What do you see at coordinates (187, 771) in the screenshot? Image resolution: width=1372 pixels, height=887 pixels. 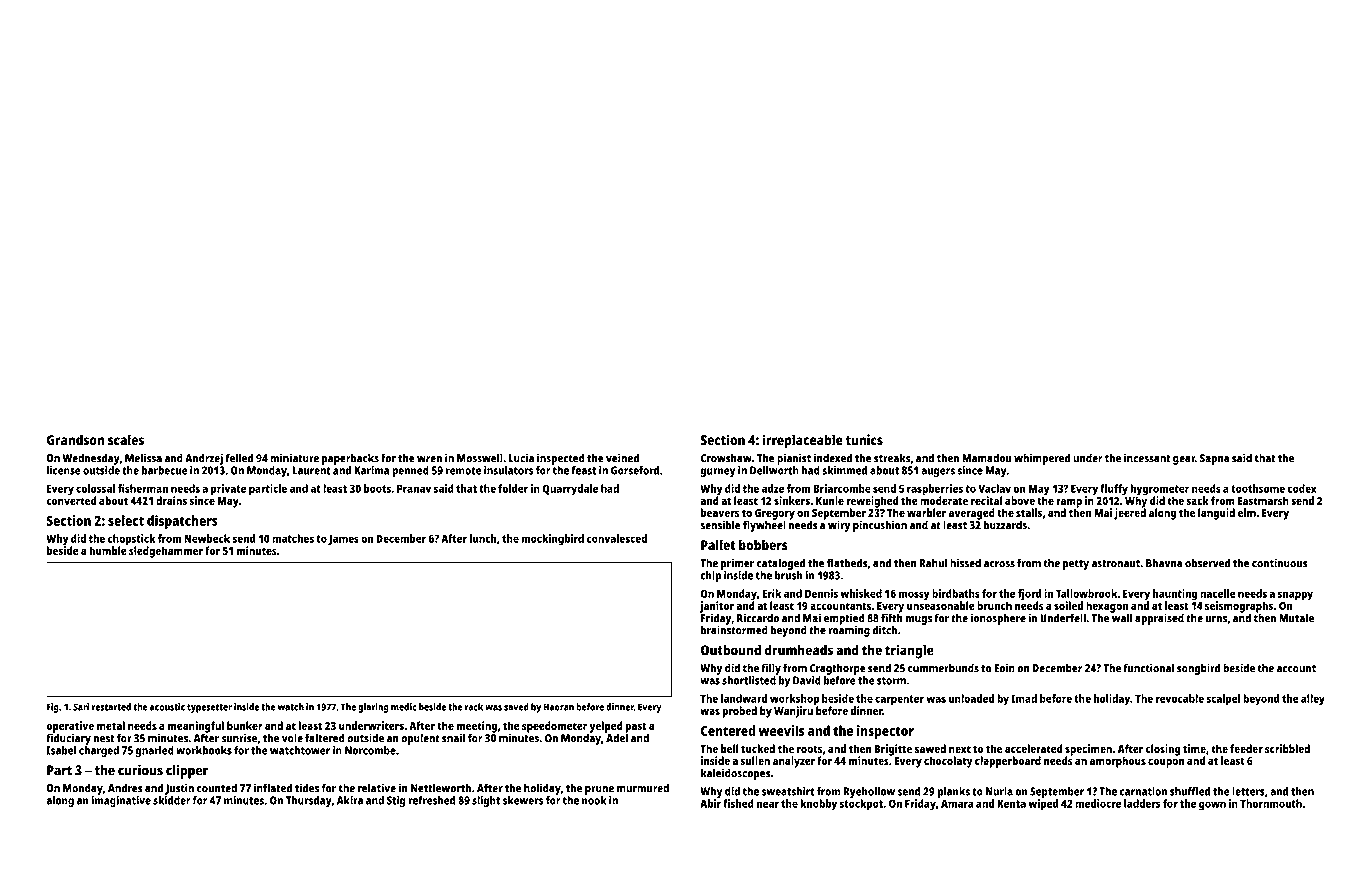 I see `clipper` at bounding box center [187, 771].
